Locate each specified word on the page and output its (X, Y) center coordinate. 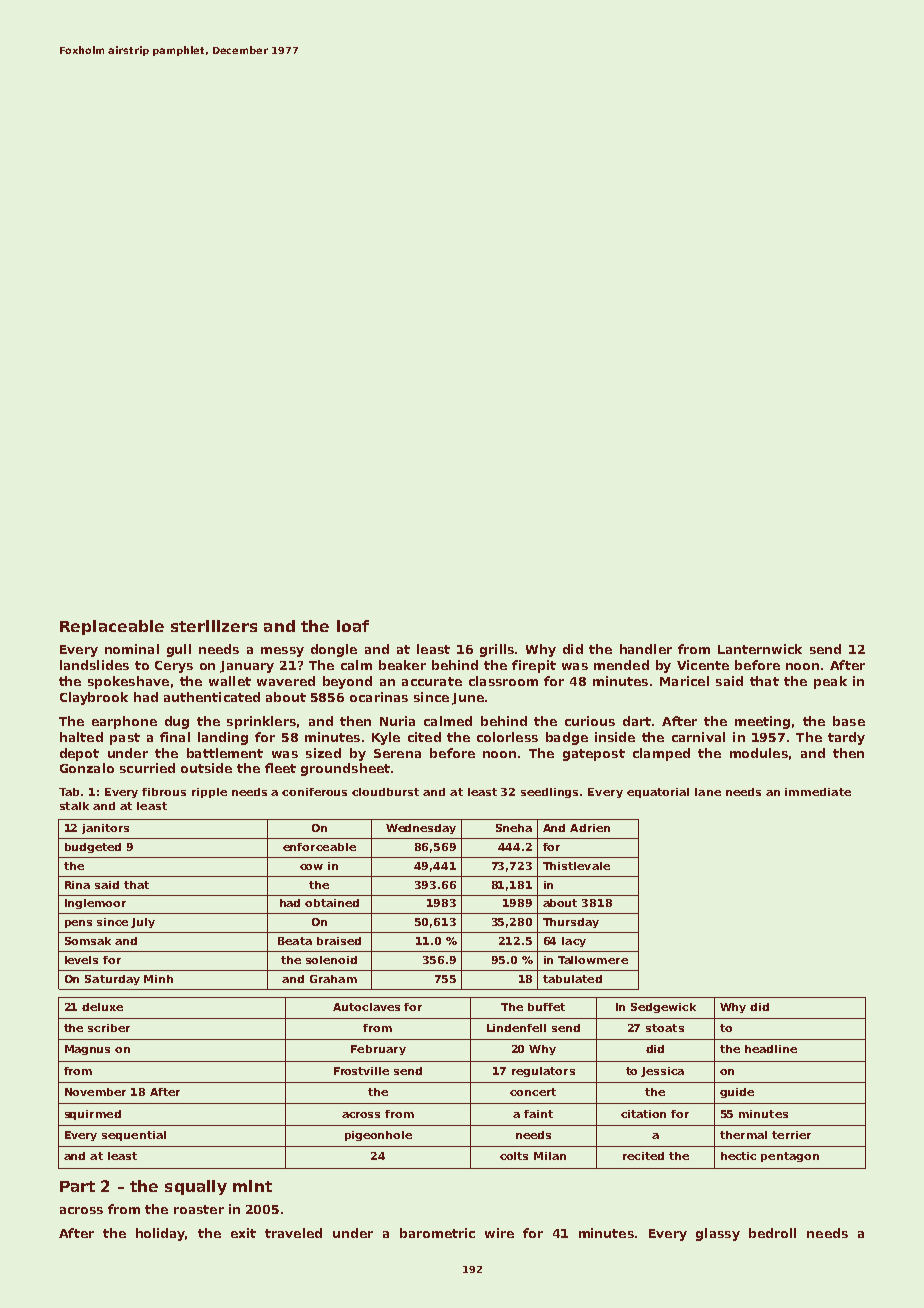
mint (252, 1186)
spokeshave (128, 682)
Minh (158, 979)
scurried (147, 768)
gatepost (594, 755)
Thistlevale (576, 866)
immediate (818, 792)
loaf (353, 626)
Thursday (571, 923)
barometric (437, 1233)
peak (830, 682)
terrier (791, 1135)
